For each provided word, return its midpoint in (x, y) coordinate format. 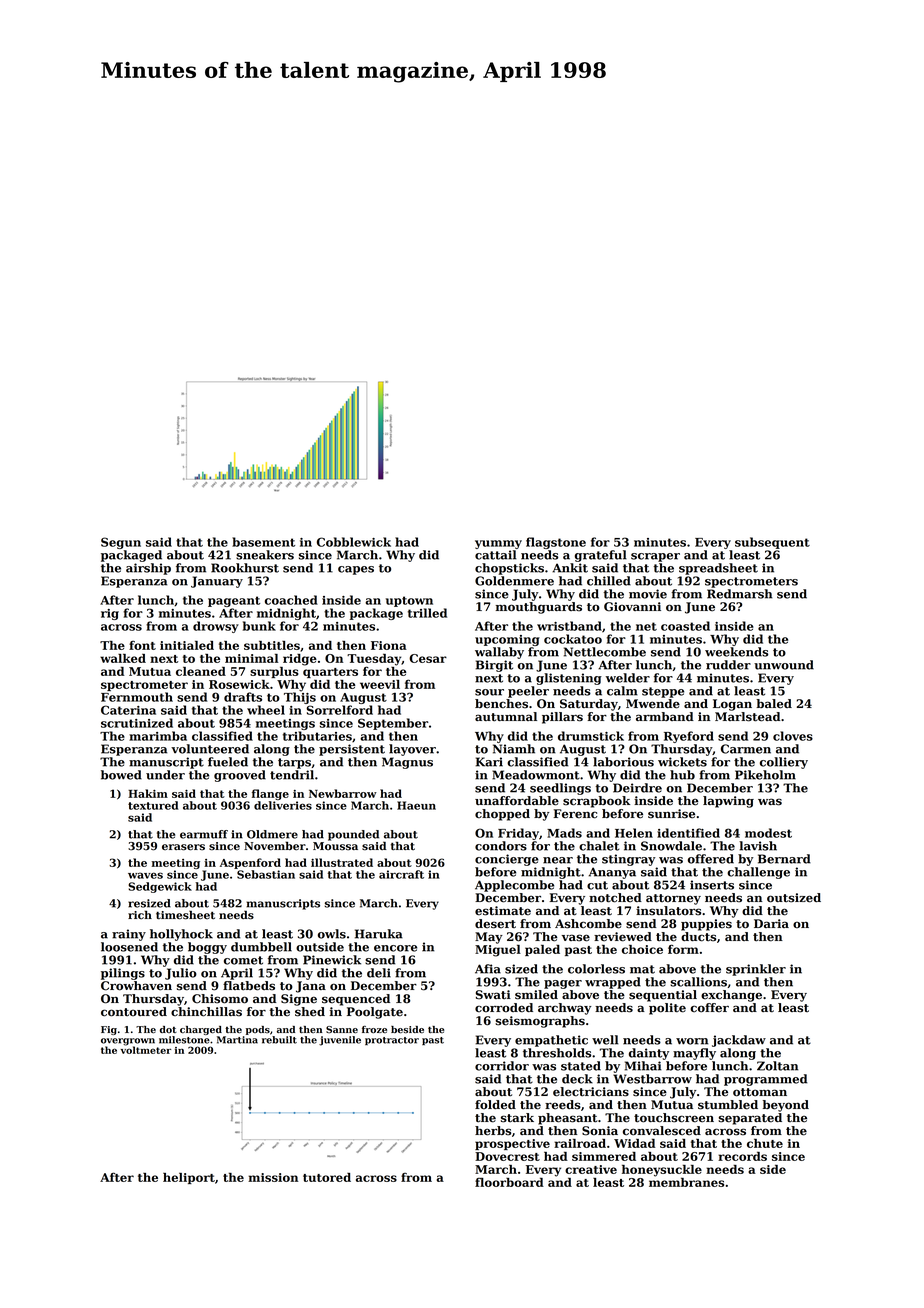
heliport (189, 1178)
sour (489, 692)
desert (495, 924)
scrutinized (137, 723)
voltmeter (145, 1050)
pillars (562, 718)
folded (495, 1105)
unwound (784, 665)
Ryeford (689, 737)
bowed (121, 775)
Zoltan (777, 1066)
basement (263, 542)
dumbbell (261, 947)
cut (597, 885)
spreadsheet (718, 569)
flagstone (556, 543)
